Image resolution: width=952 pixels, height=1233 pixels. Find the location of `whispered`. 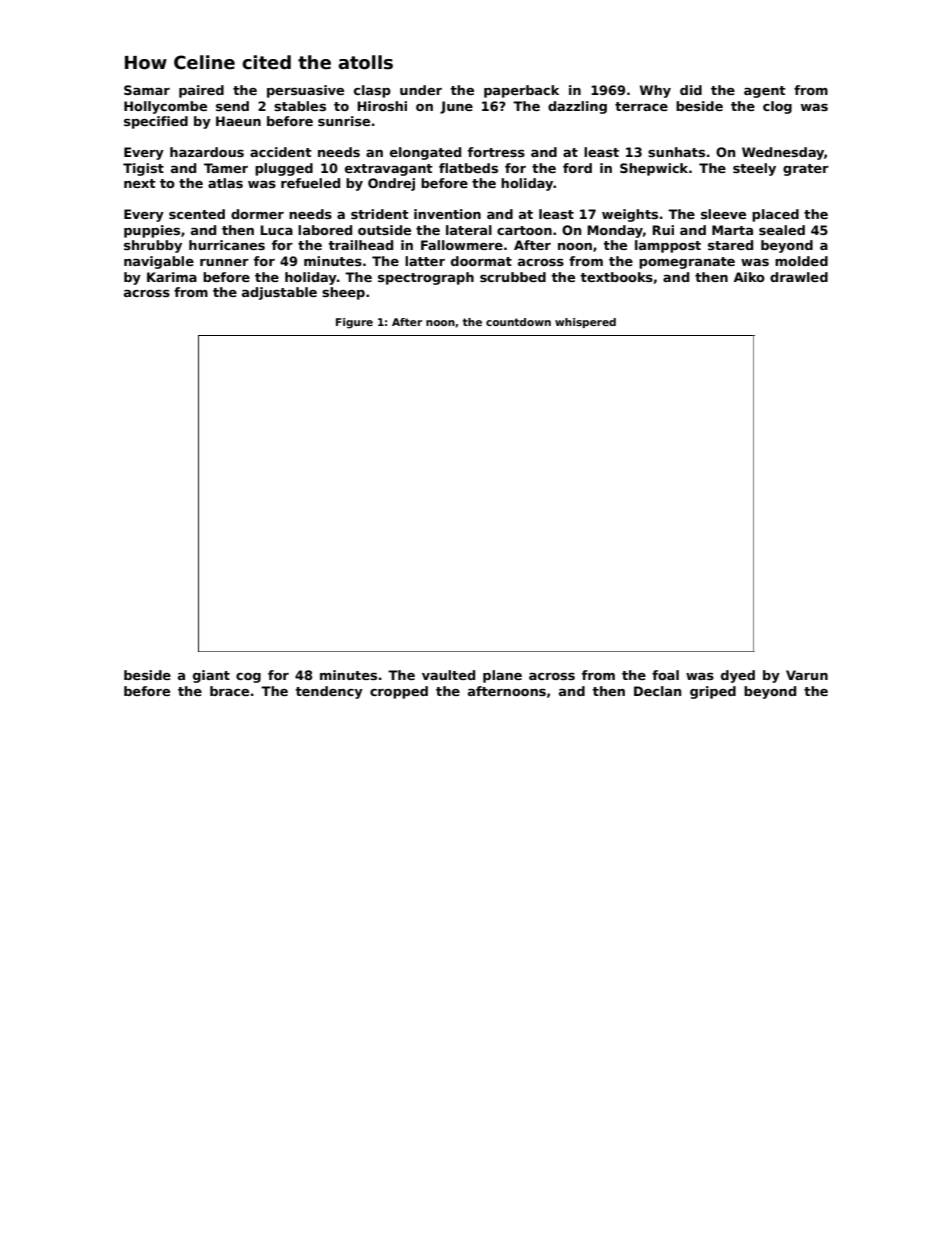

whispered is located at coordinates (585, 323).
